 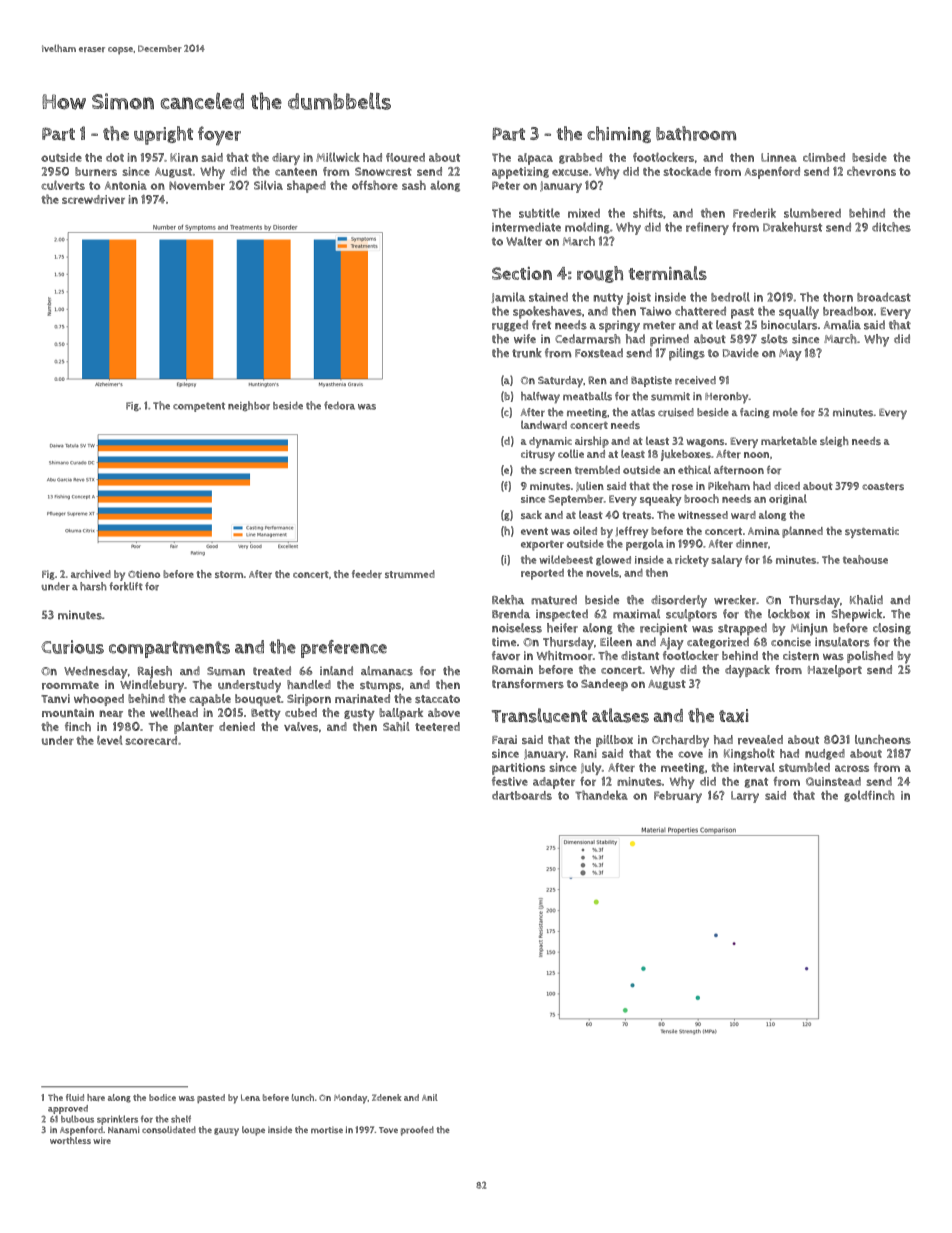 What do you see at coordinates (362, 699) in the image?
I see `marinated` at bounding box center [362, 699].
